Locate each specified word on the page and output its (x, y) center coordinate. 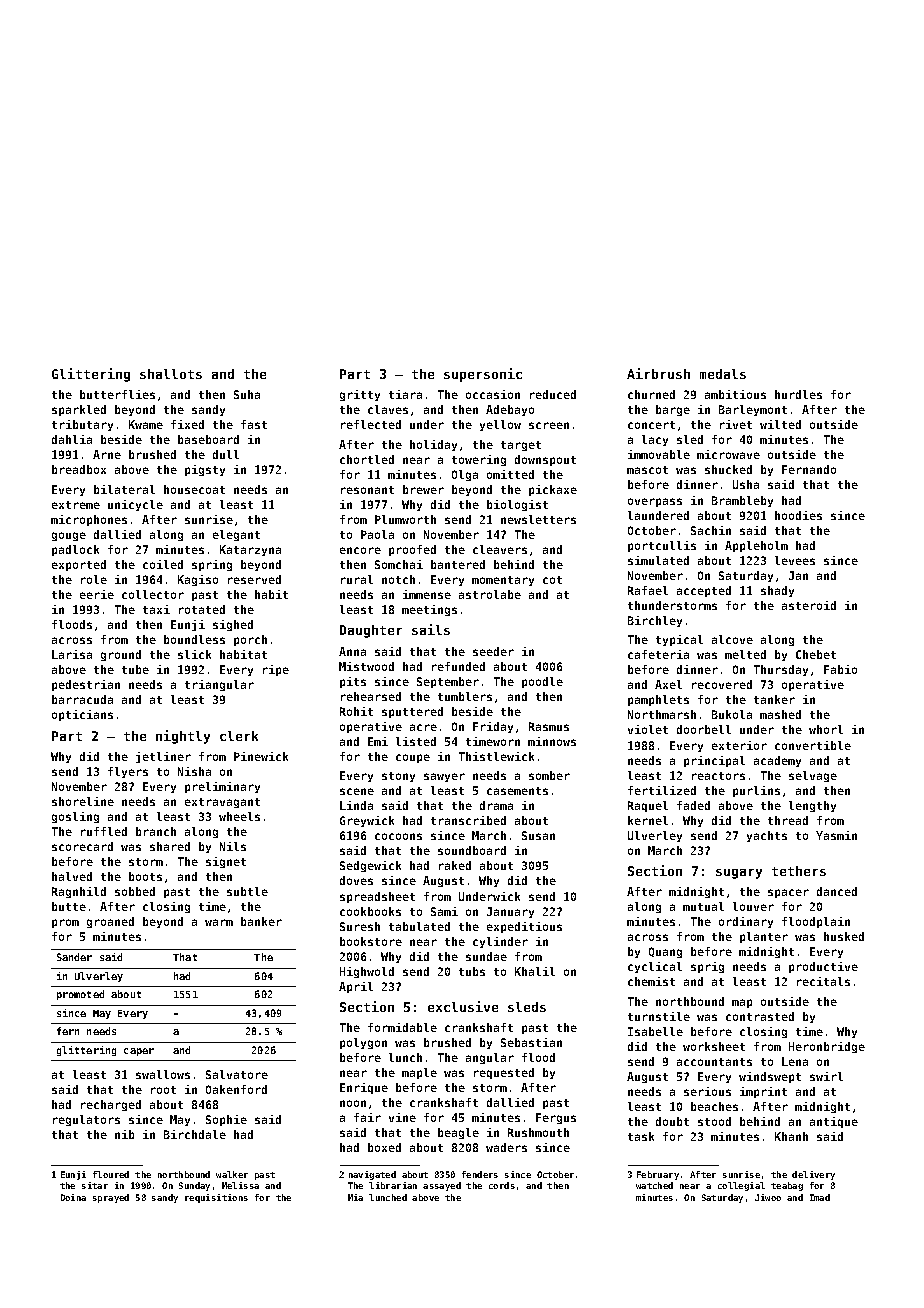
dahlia (72, 439)
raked (455, 865)
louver (753, 906)
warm (219, 922)
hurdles (798, 394)
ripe (276, 670)
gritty (360, 395)
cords (502, 1185)
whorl (826, 729)
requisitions (216, 1198)
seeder (493, 651)
